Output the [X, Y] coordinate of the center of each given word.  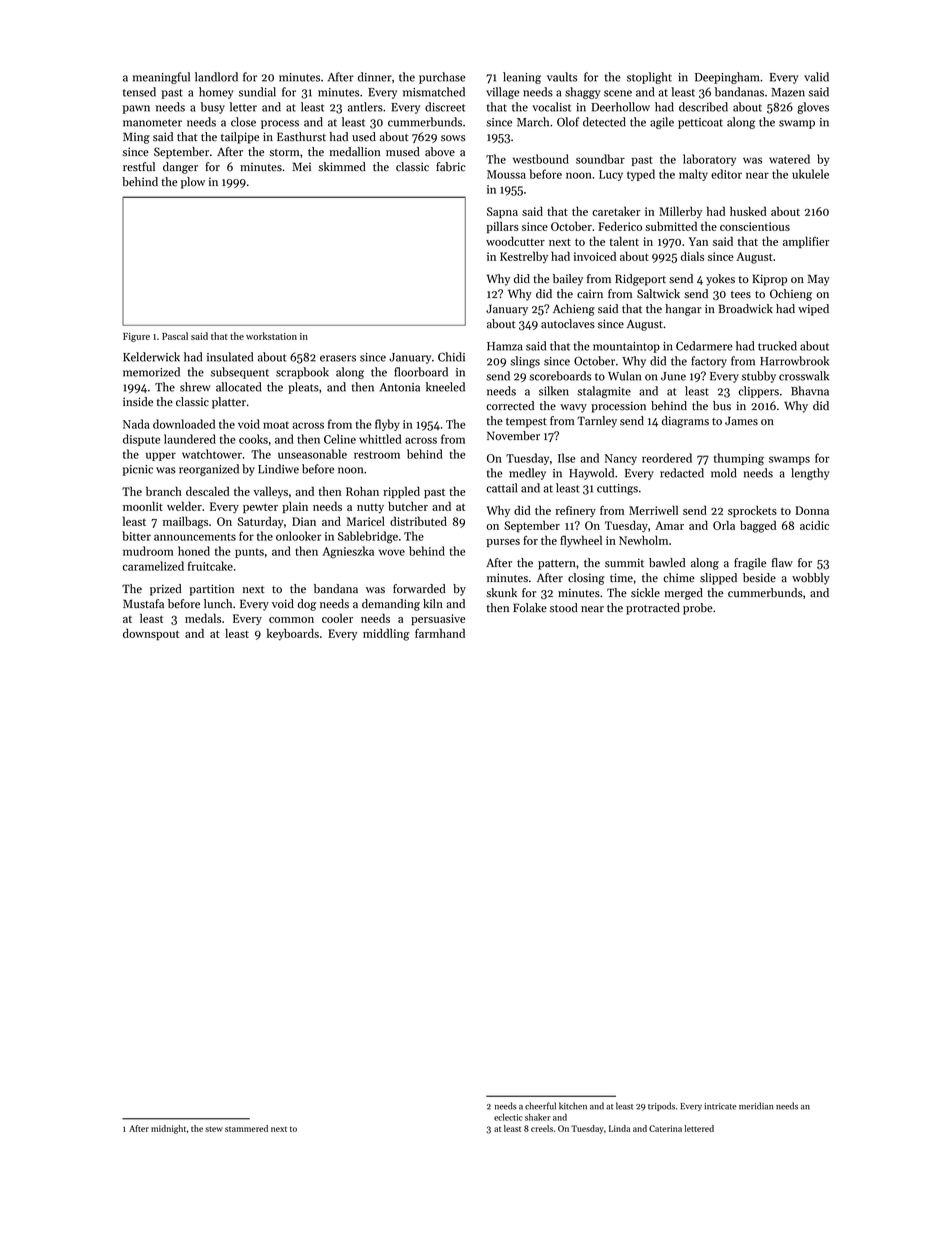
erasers [338, 358]
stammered [246, 1128]
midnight [168, 1129]
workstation [271, 336]
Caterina [665, 1128]
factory [709, 362]
